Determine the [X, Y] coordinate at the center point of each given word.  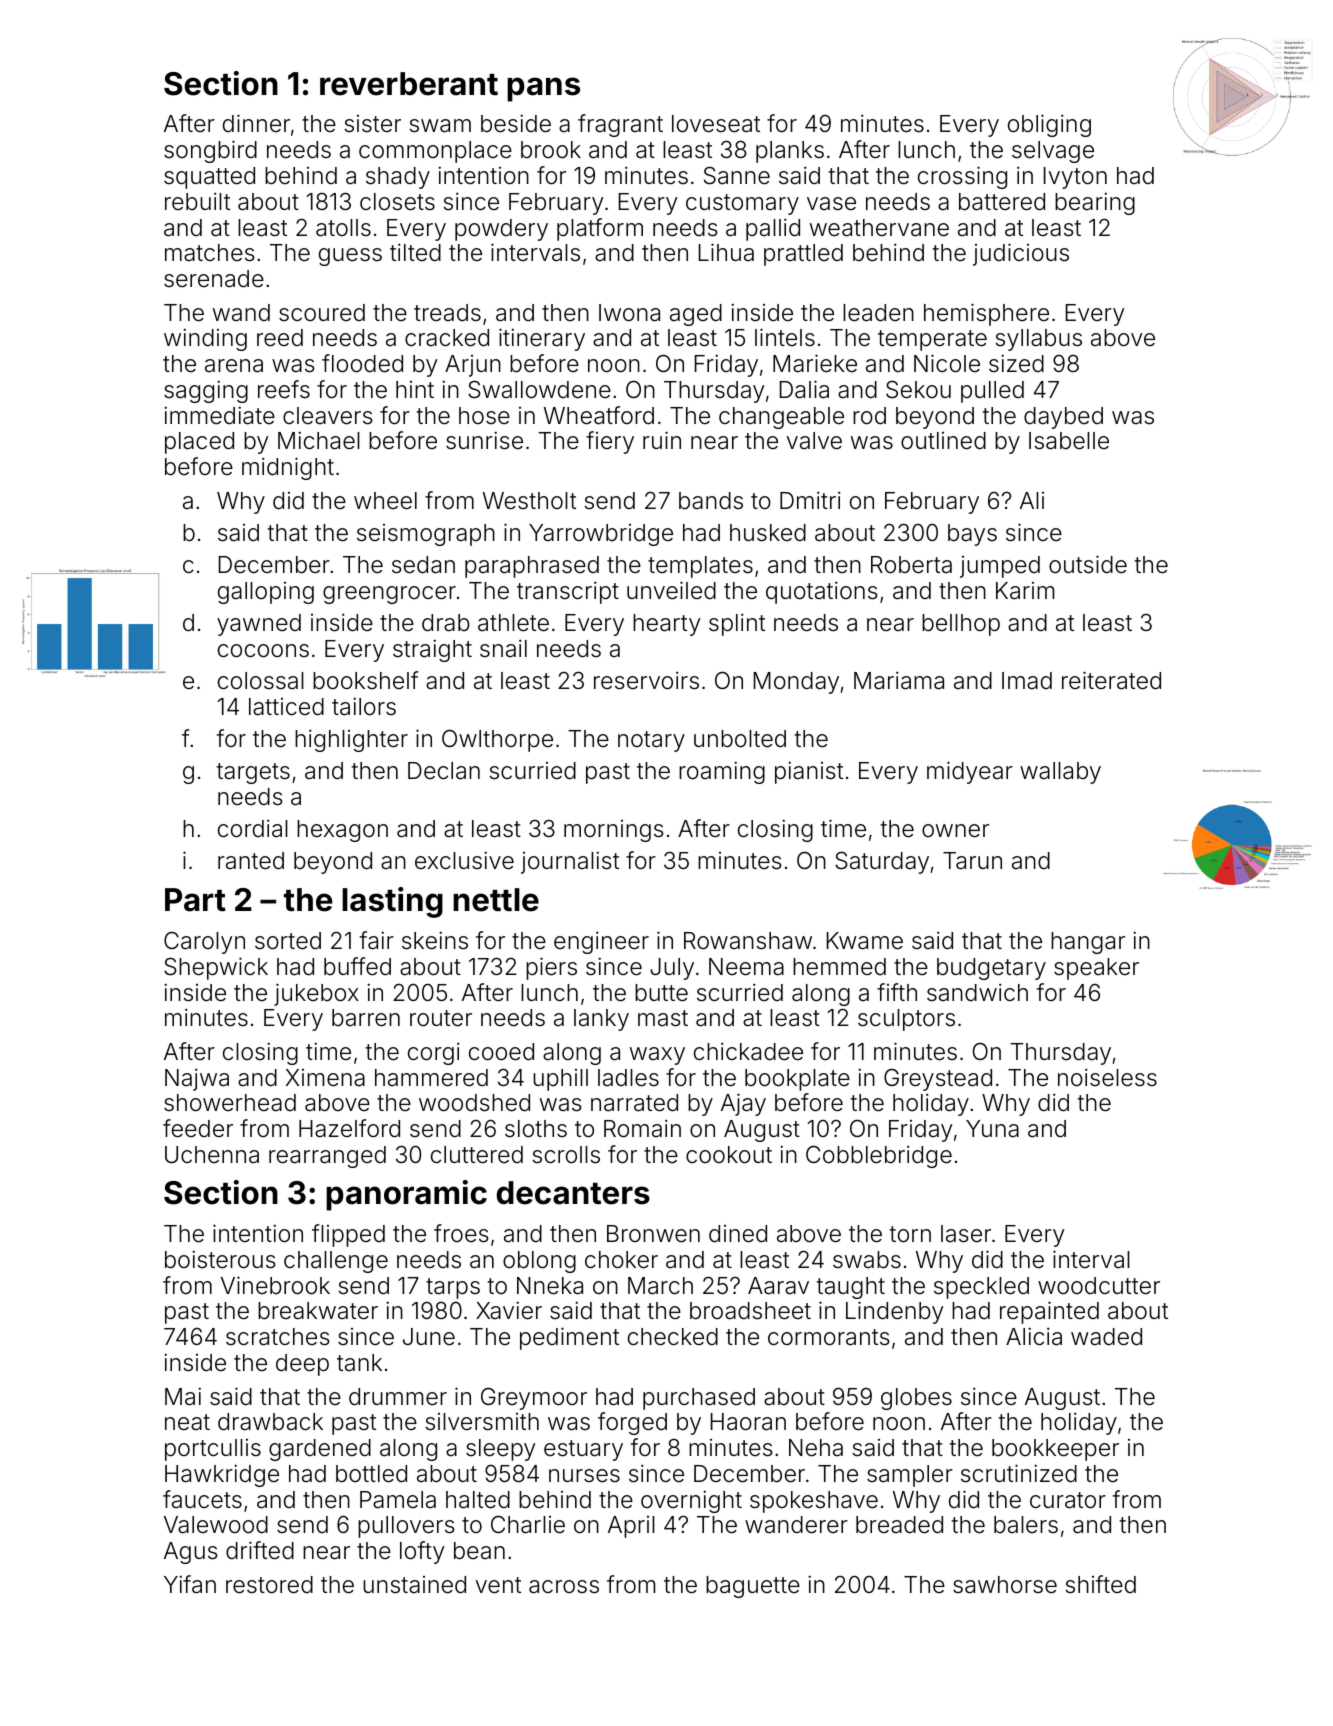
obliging [1049, 125]
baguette [753, 1587]
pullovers [406, 1527]
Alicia [1034, 1336]
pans [543, 89]
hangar [1088, 943]
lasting [392, 902]
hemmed [839, 967]
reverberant [409, 84]
